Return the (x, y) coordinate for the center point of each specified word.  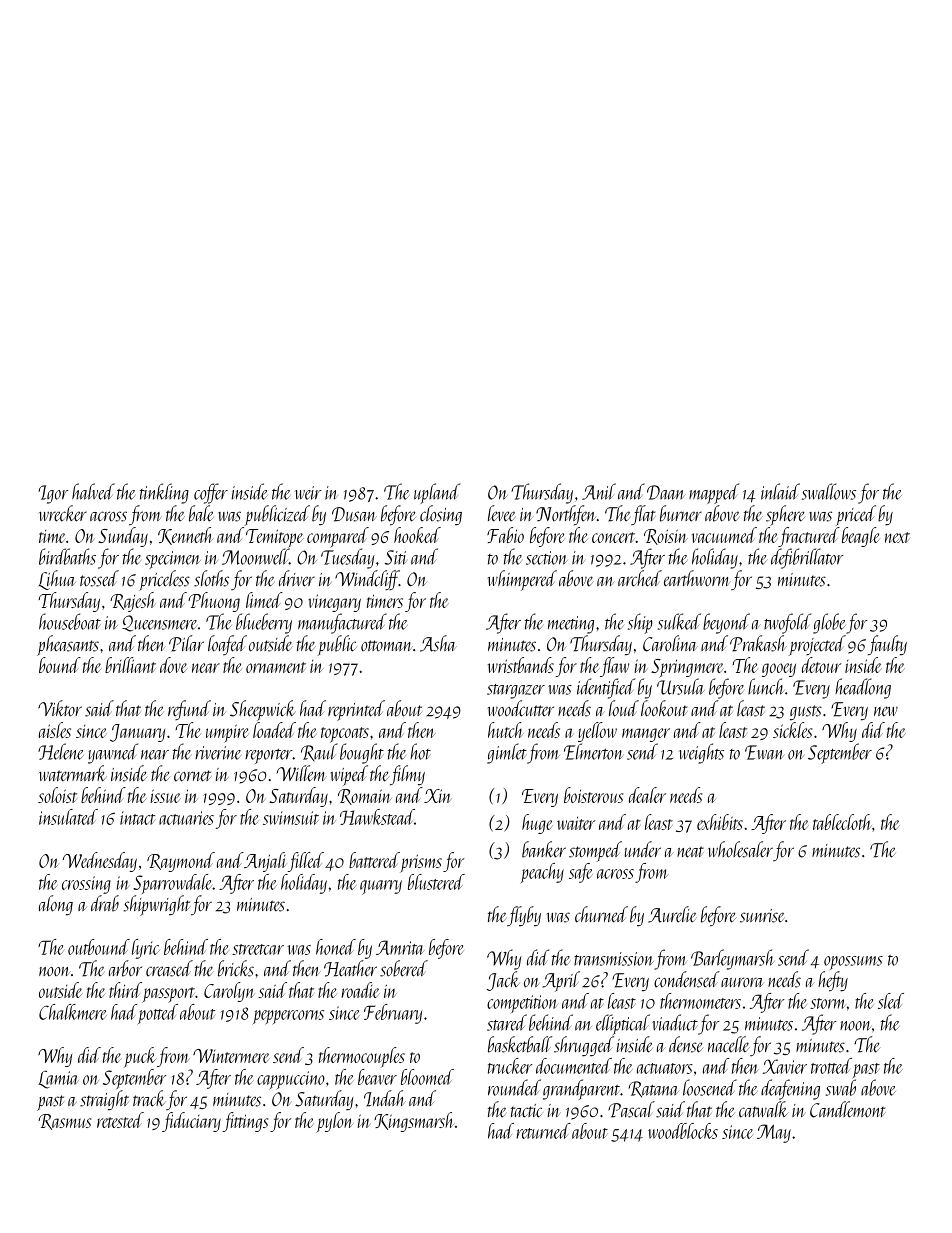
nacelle (729, 1044)
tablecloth (842, 822)
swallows (829, 491)
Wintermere (231, 1056)
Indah (385, 1098)
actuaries (186, 818)
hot (420, 751)
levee (502, 513)
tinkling (164, 493)
